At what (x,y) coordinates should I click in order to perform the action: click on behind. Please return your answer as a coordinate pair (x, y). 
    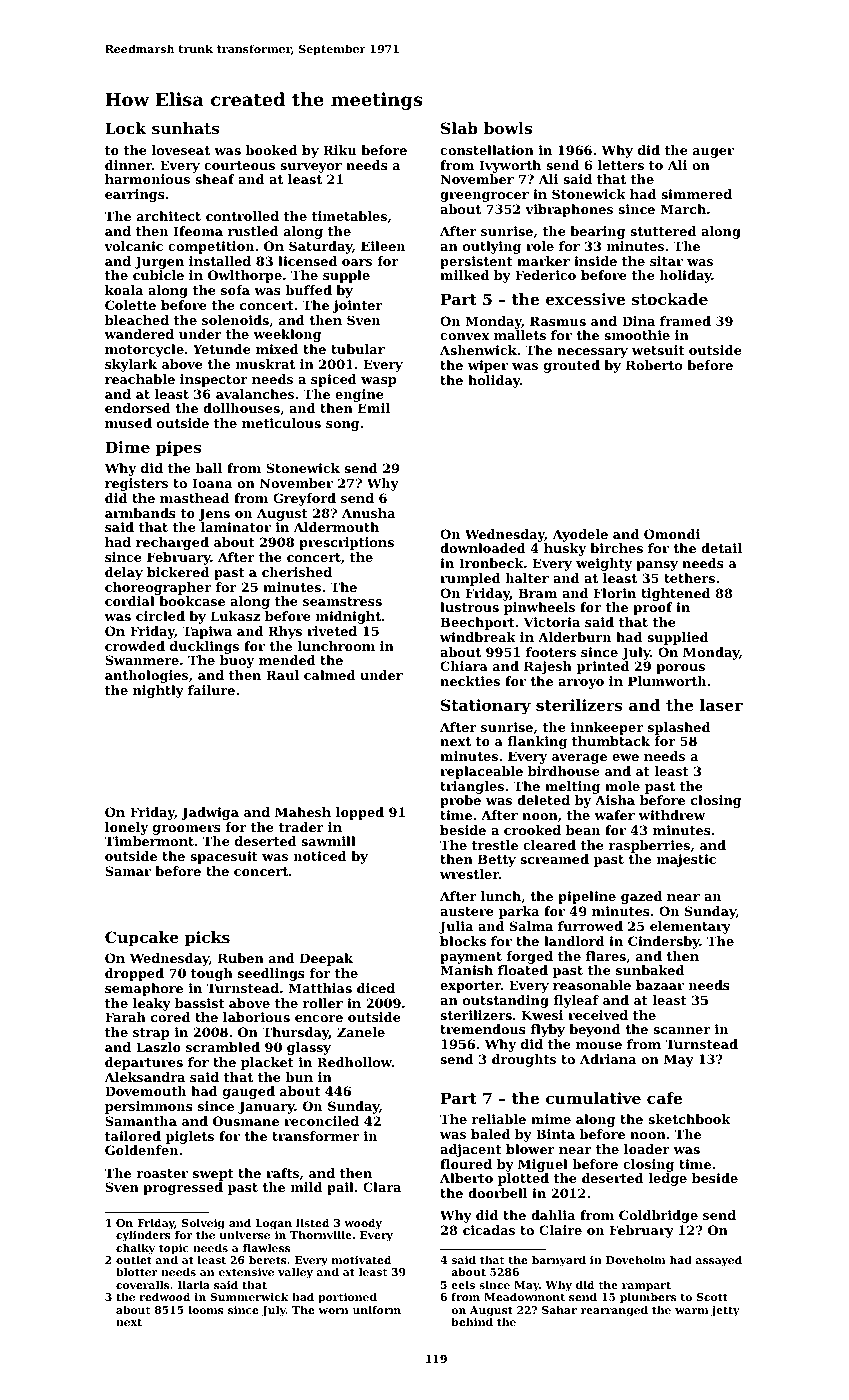
    Looking at the image, I should click on (472, 1322).
